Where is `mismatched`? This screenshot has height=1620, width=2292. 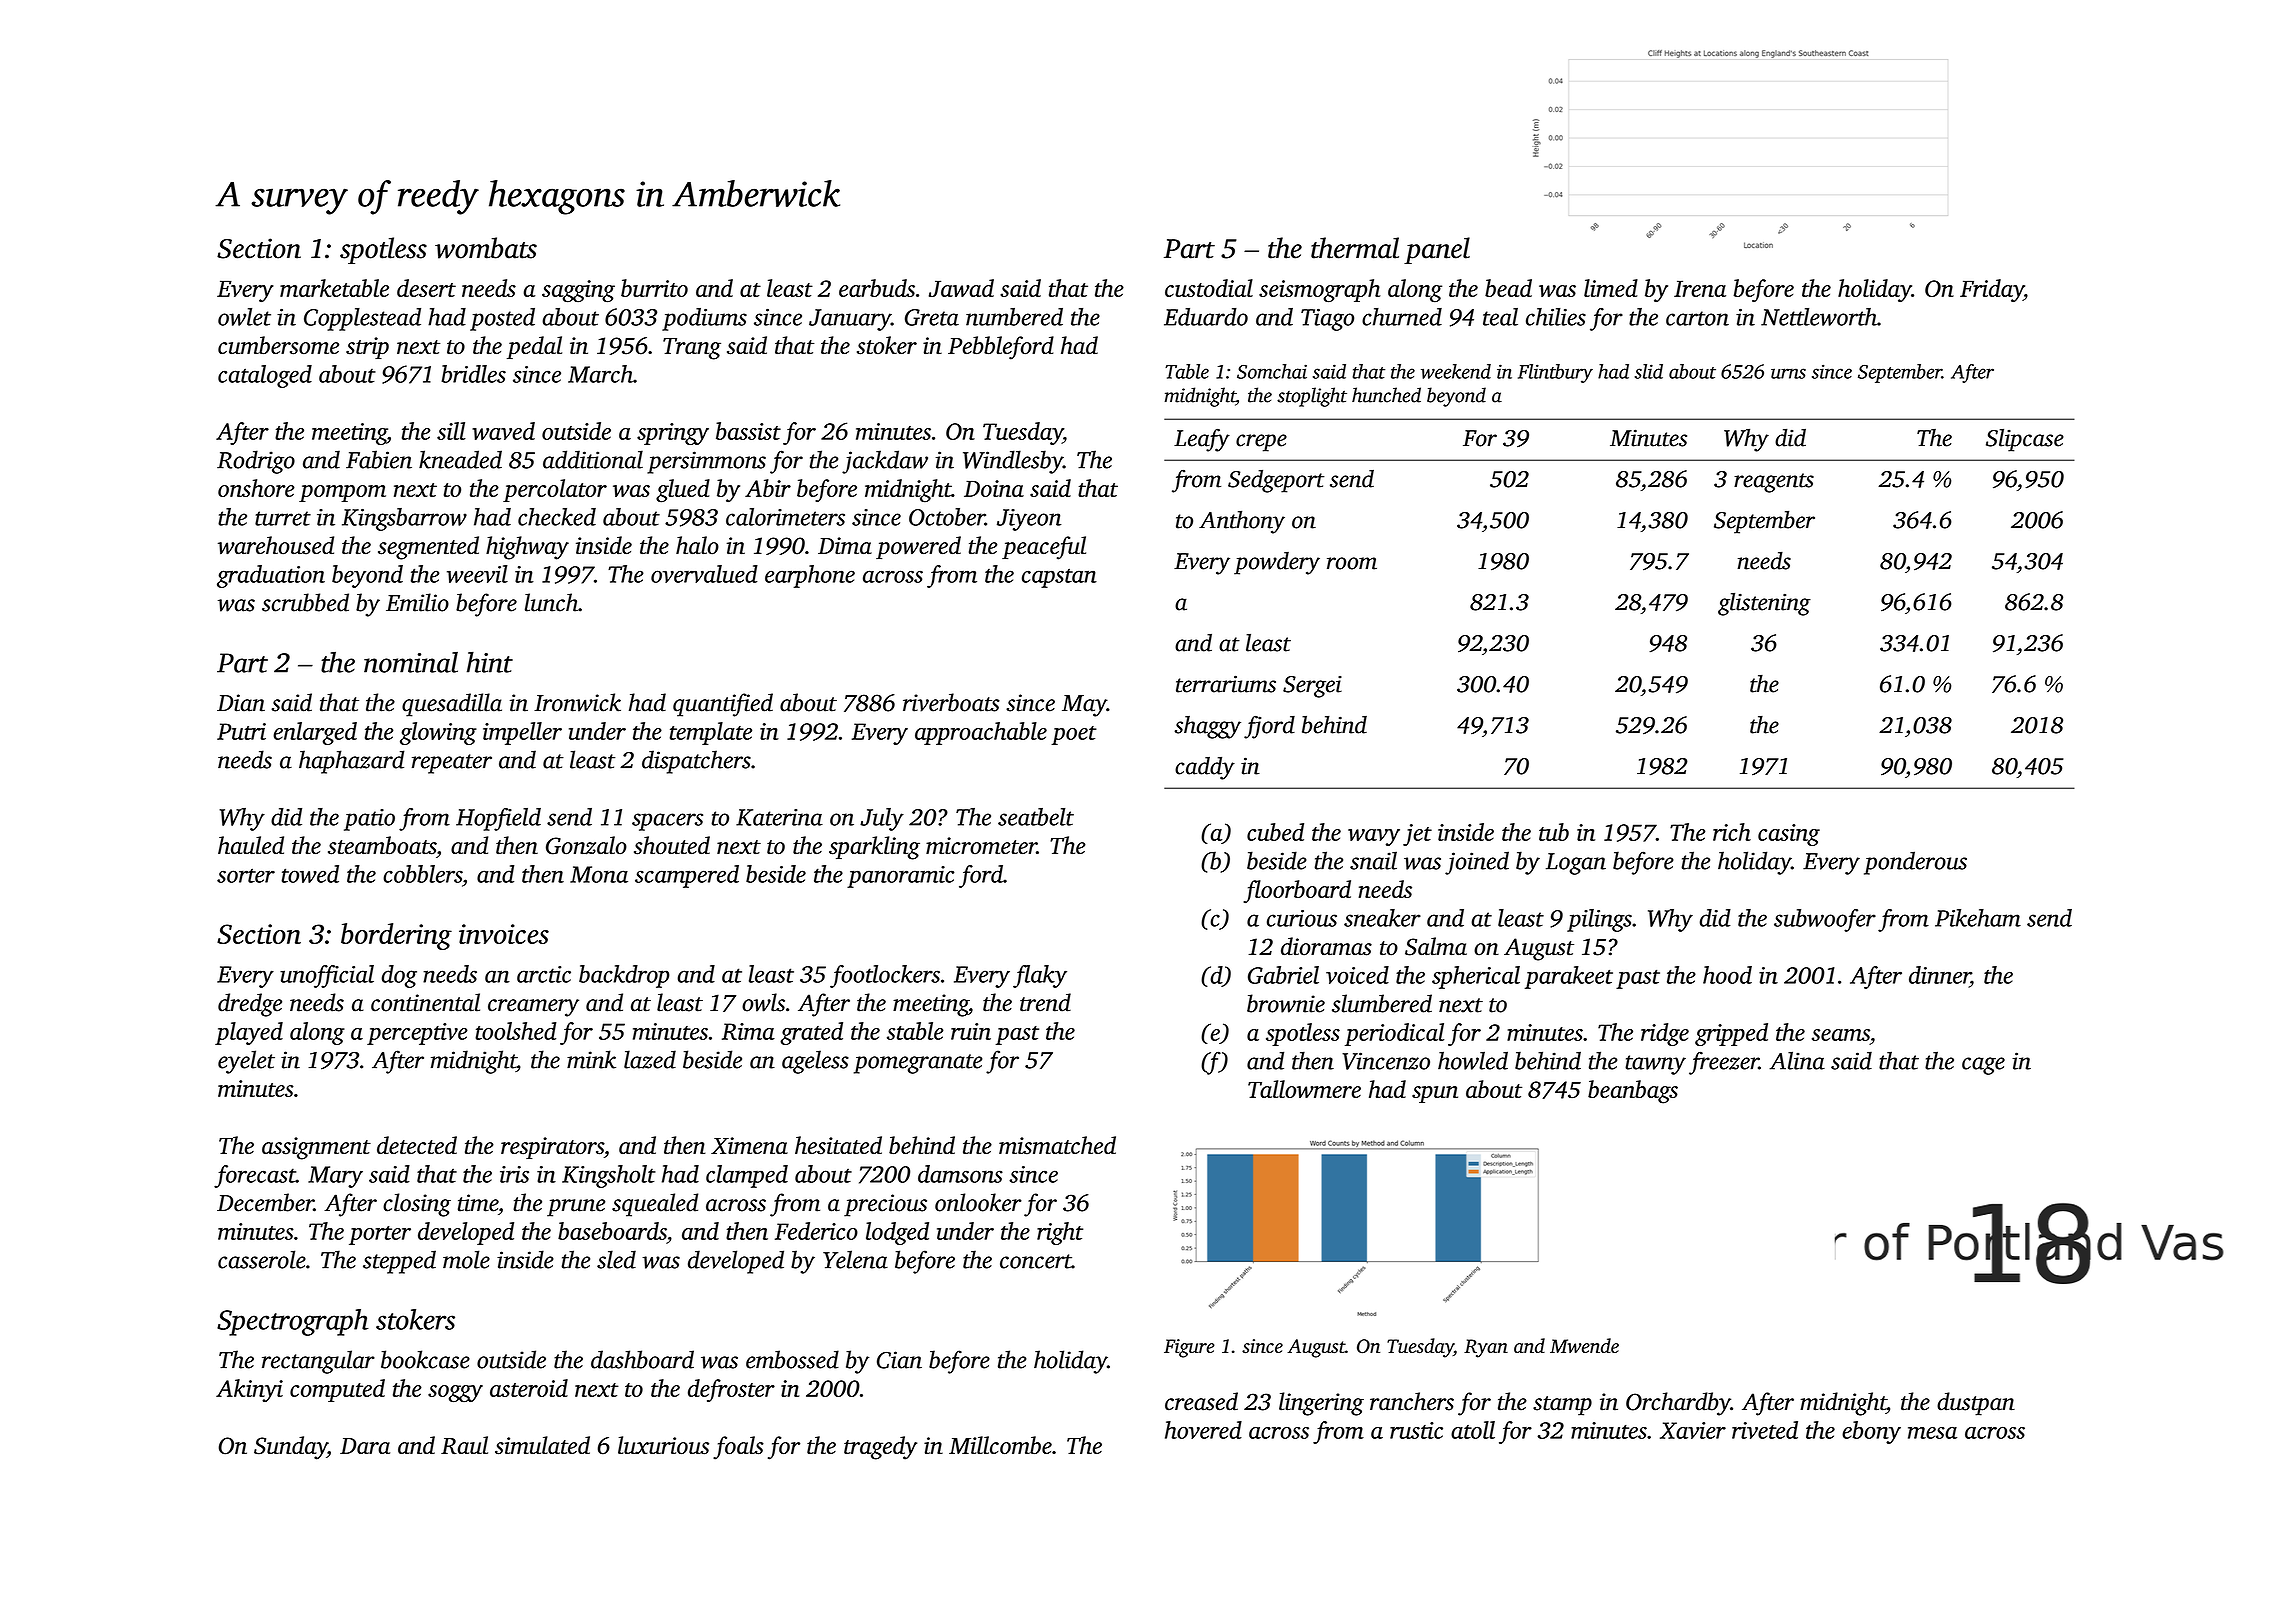 mismatched is located at coordinates (1057, 1145).
